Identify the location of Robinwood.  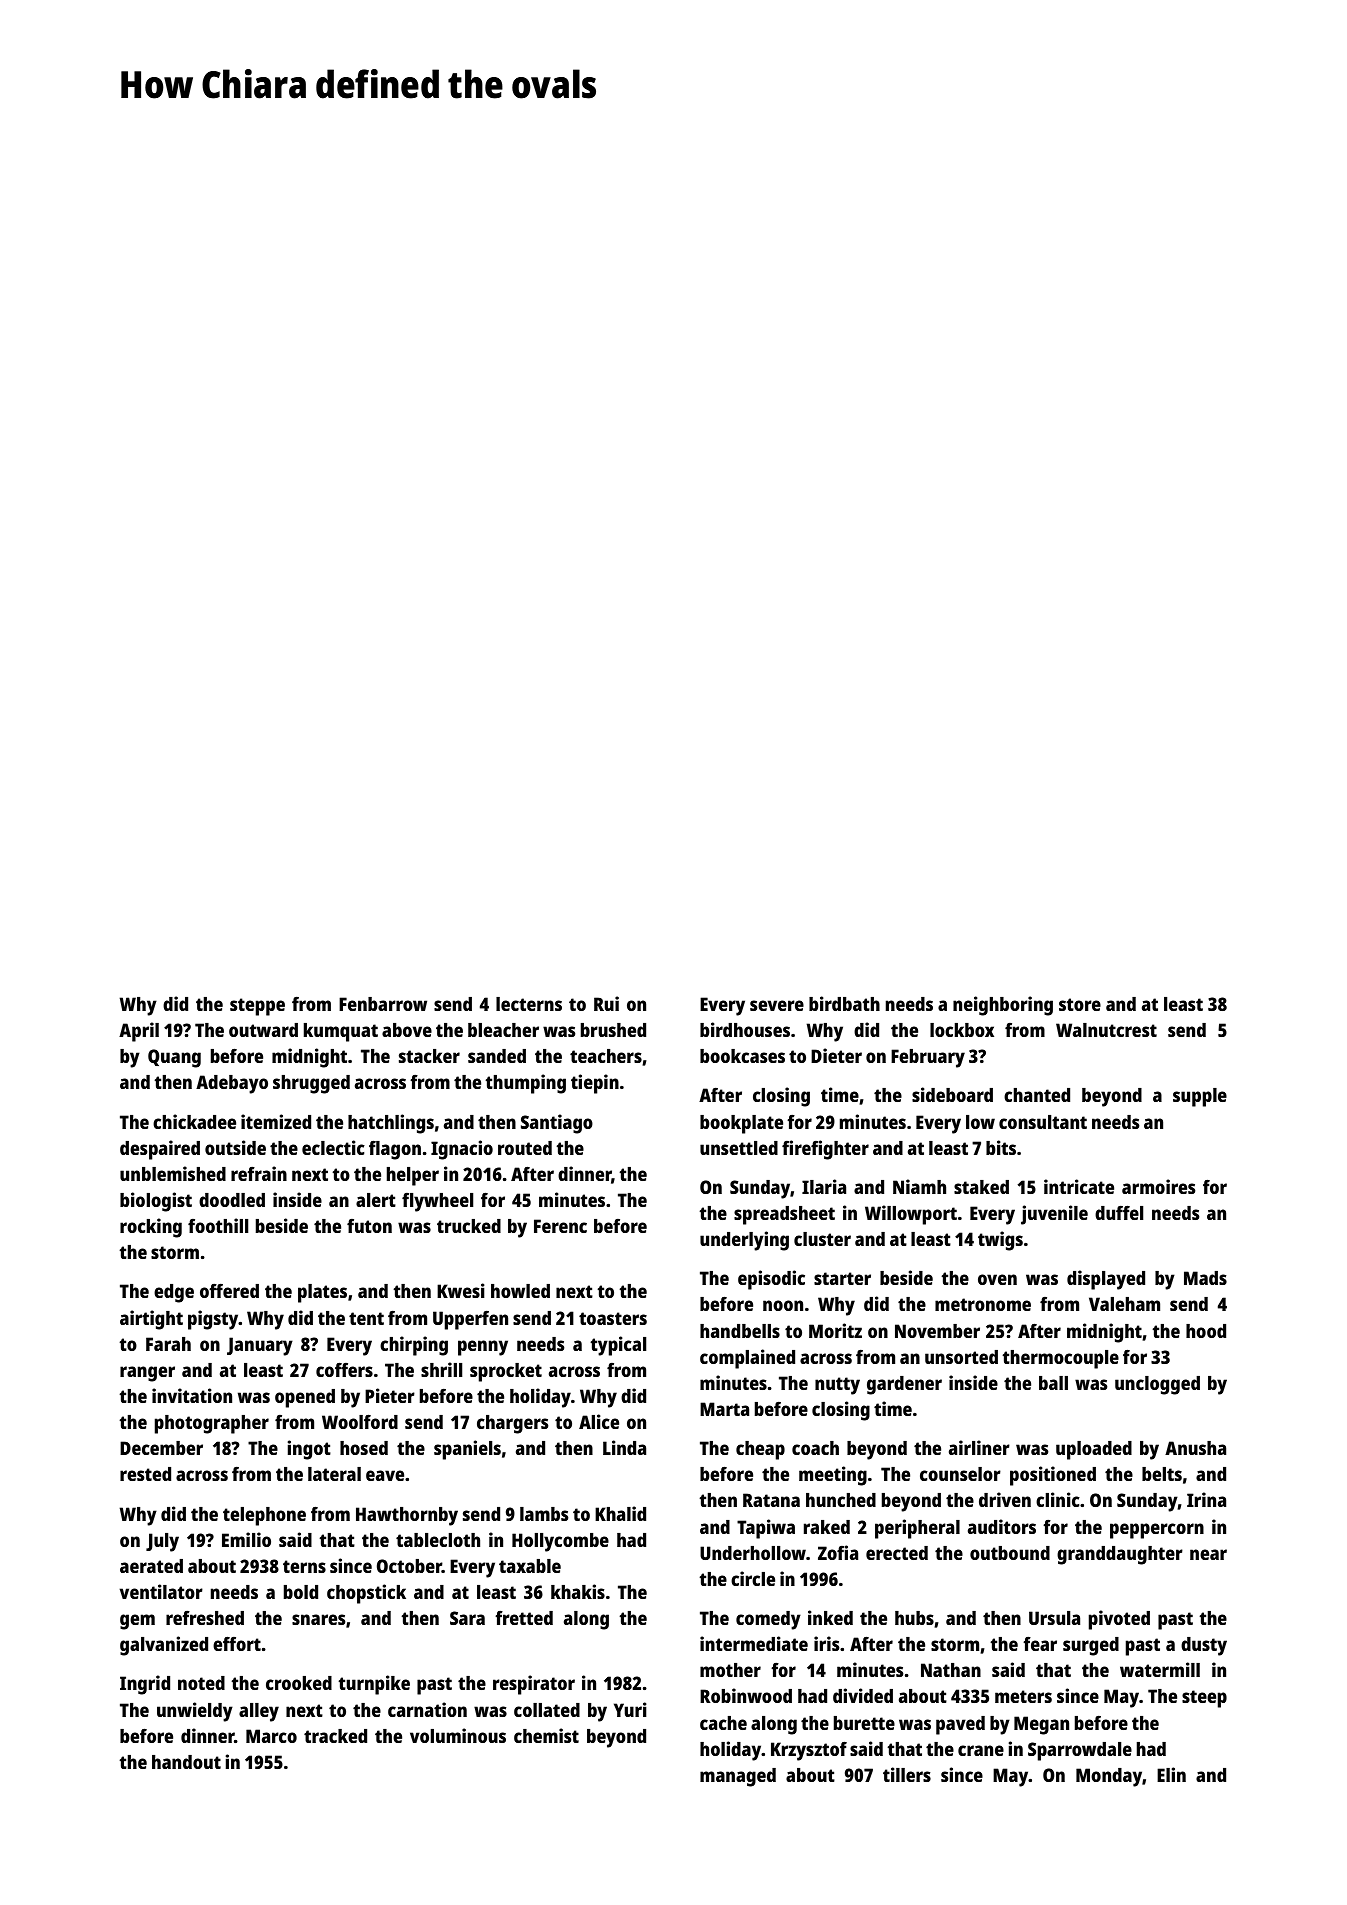
(746, 1695).
